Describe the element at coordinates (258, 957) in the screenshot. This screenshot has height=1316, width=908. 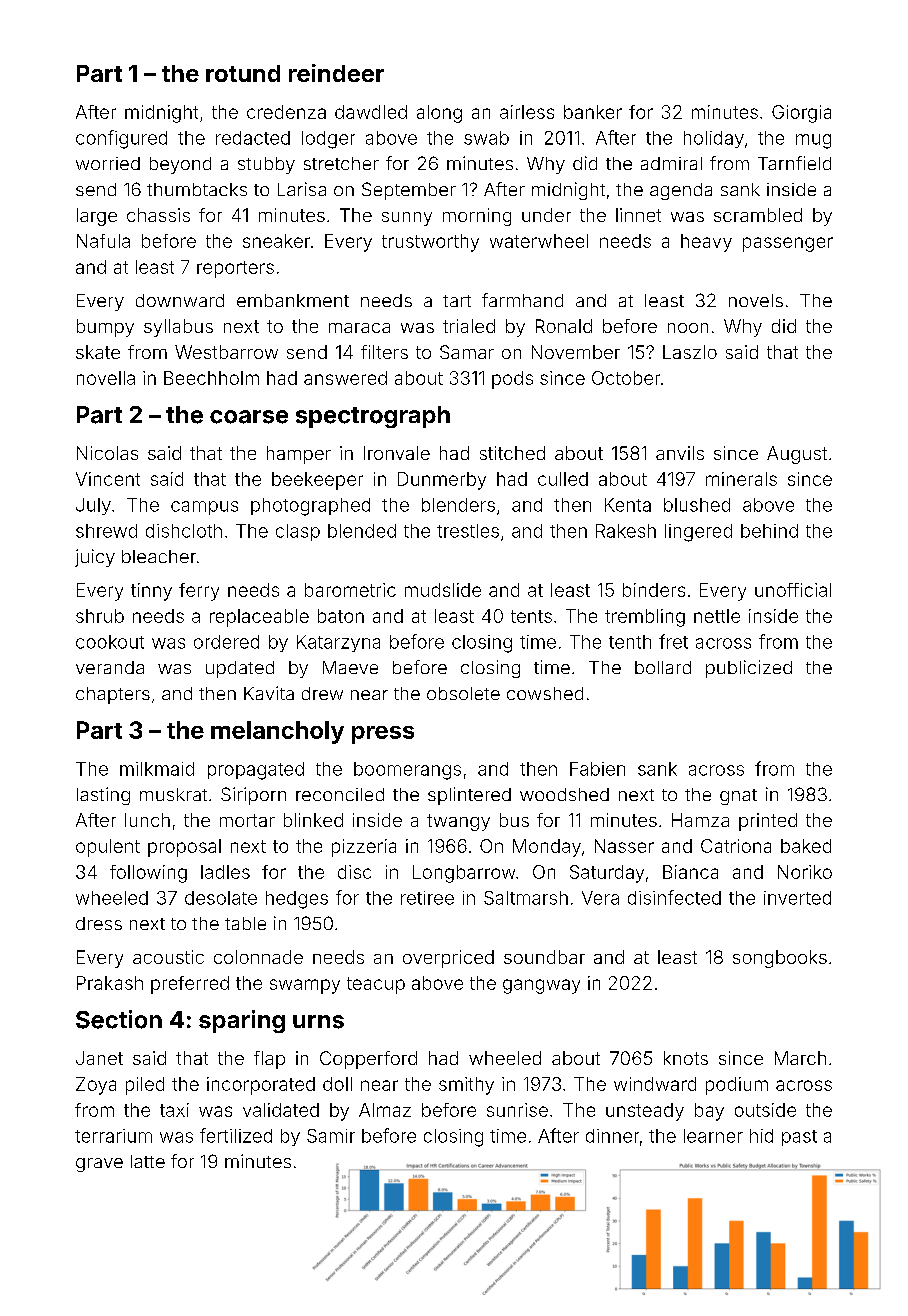
I see `colonnade` at that location.
